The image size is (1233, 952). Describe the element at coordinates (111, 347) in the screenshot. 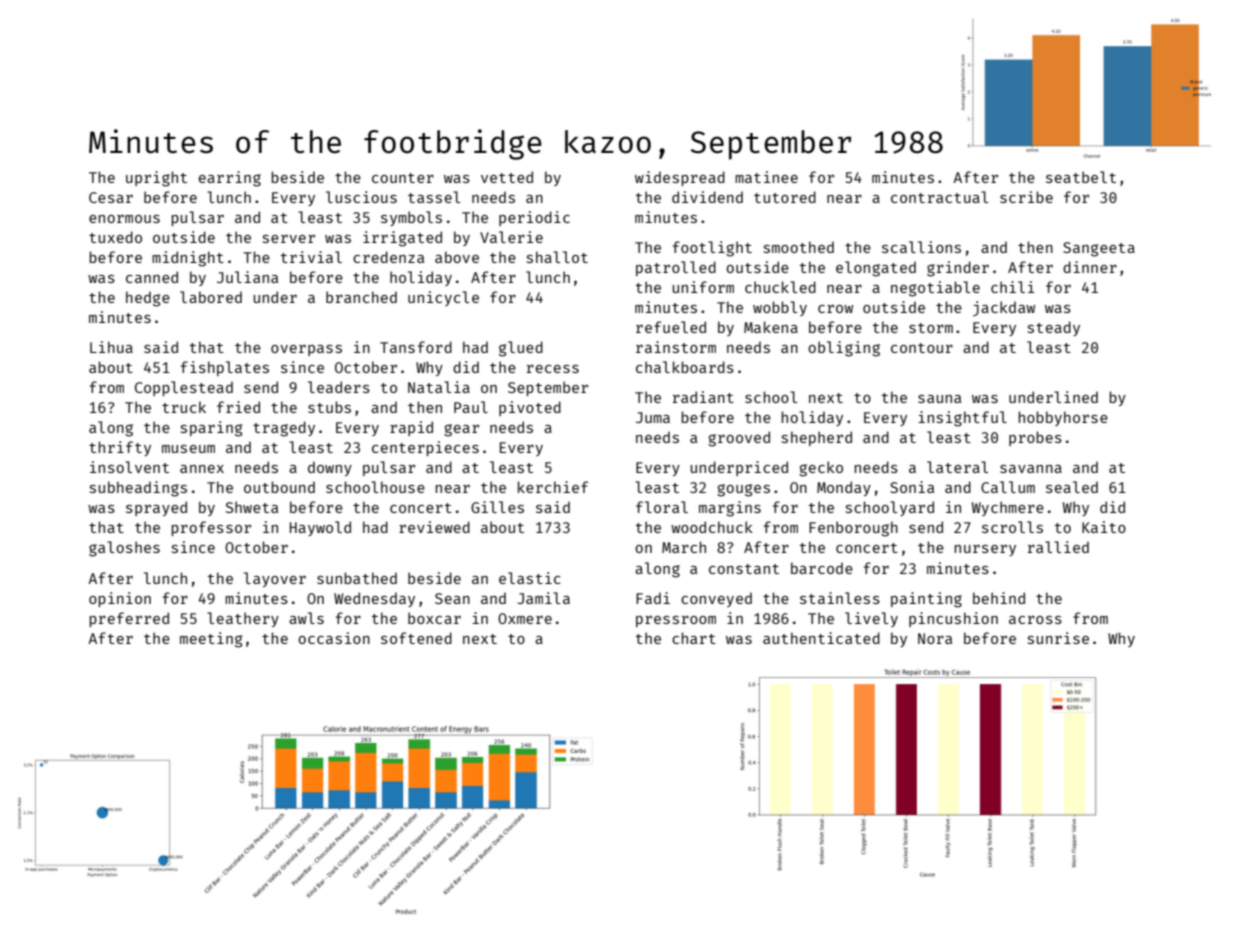

I see `Lihua` at that location.
